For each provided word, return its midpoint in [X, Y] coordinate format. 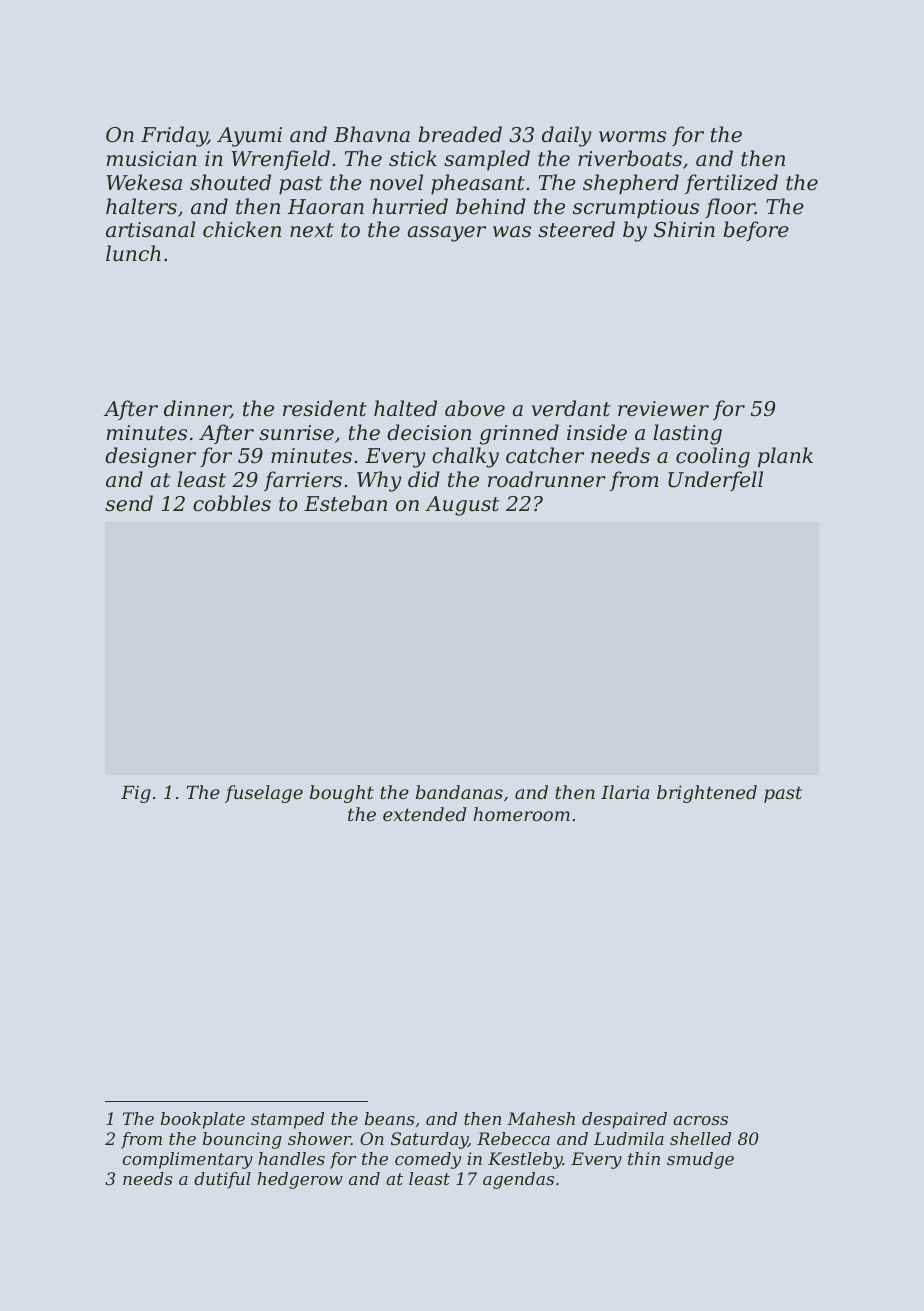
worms [632, 137]
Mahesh [541, 1118]
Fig [136, 794]
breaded [460, 134]
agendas [518, 1180]
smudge [700, 1160]
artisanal [150, 229]
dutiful [222, 1180]
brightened [707, 794]
